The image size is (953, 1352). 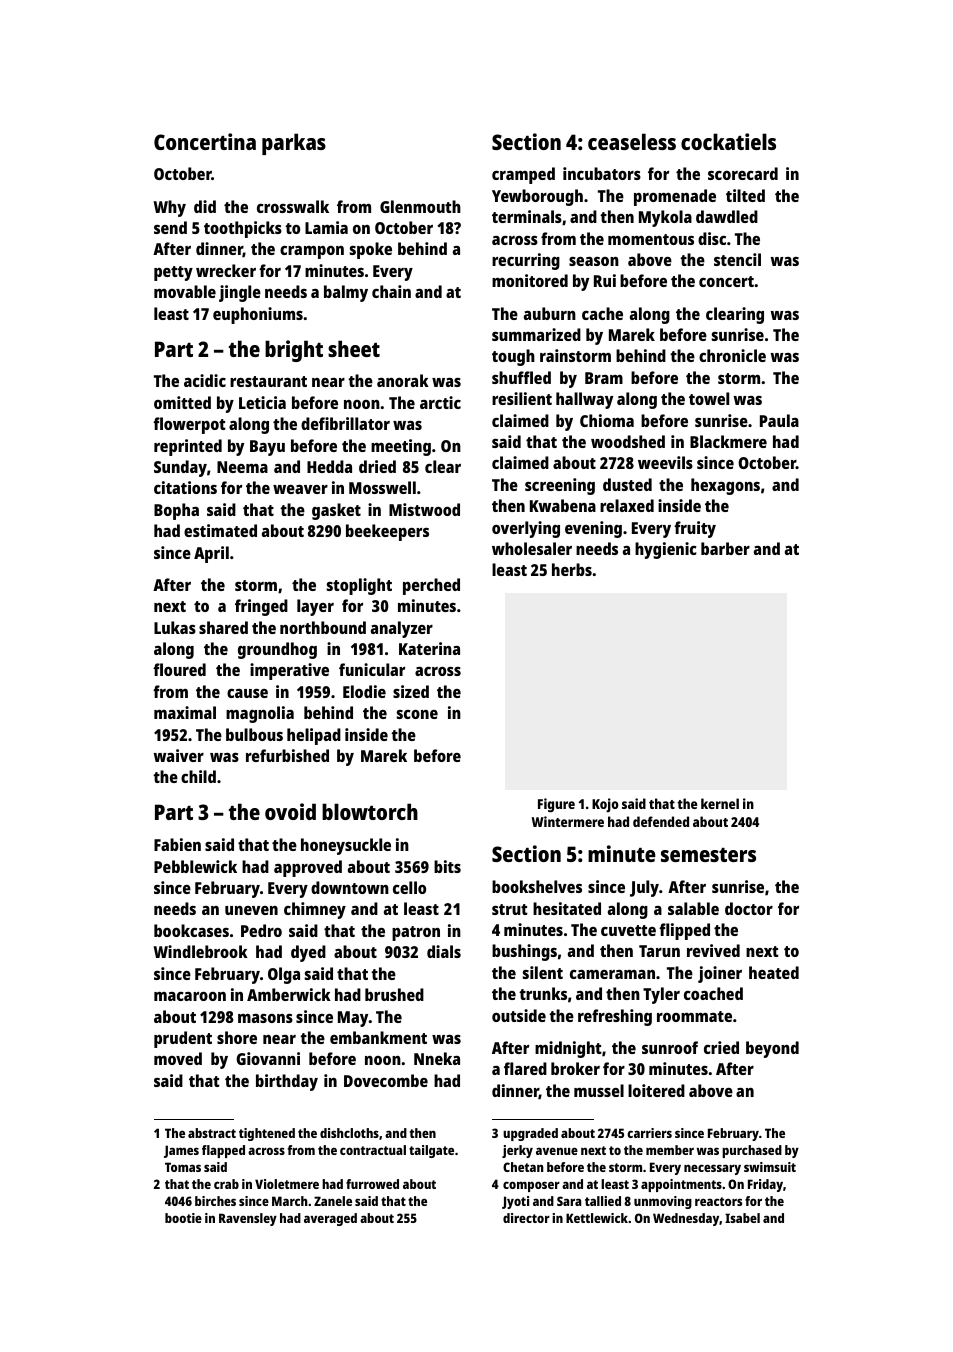 What do you see at coordinates (572, 569) in the image?
I see `herbs` at bounding box center [572, 569].
